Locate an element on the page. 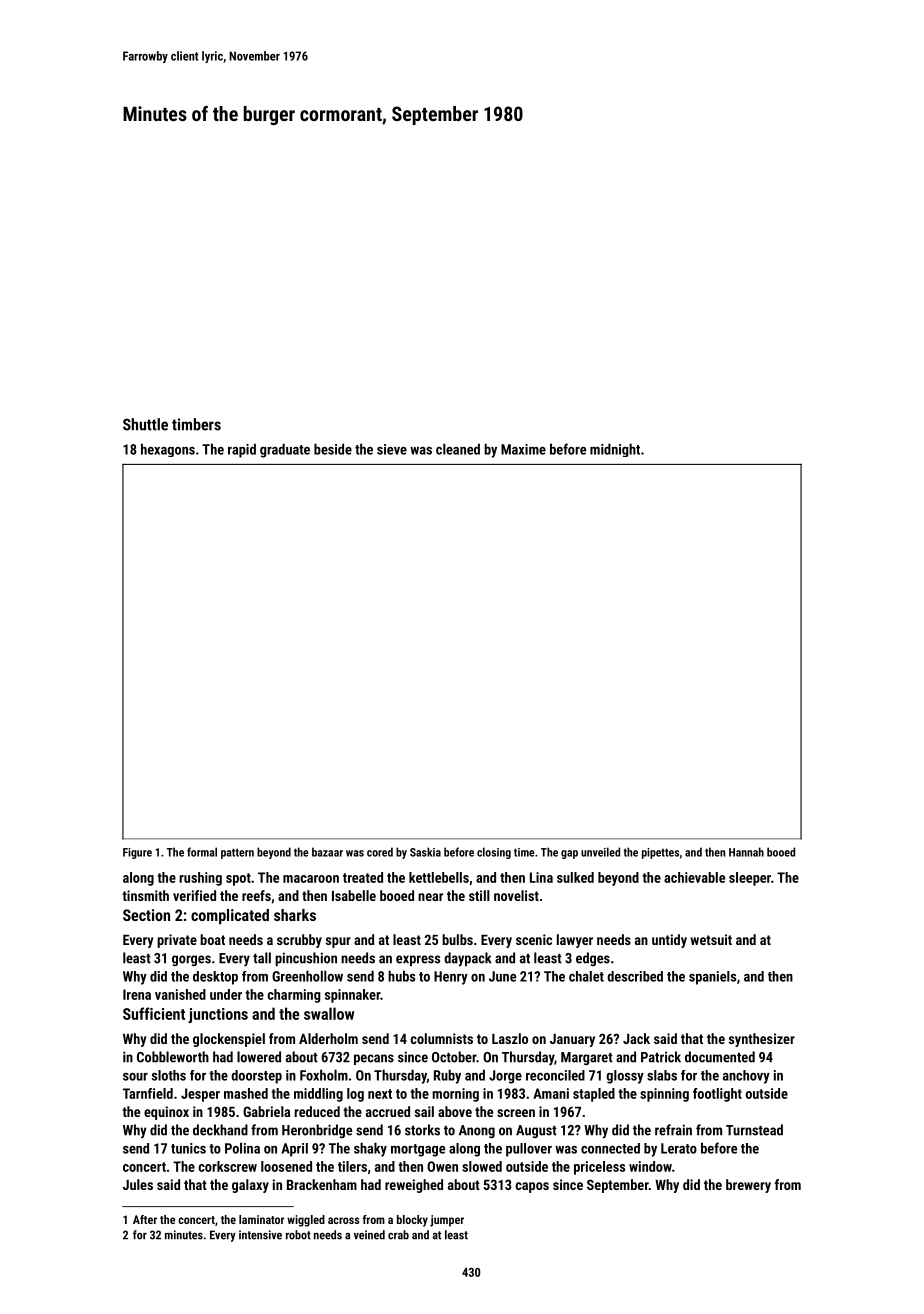  midnight is located at coordinates (615, 450).
